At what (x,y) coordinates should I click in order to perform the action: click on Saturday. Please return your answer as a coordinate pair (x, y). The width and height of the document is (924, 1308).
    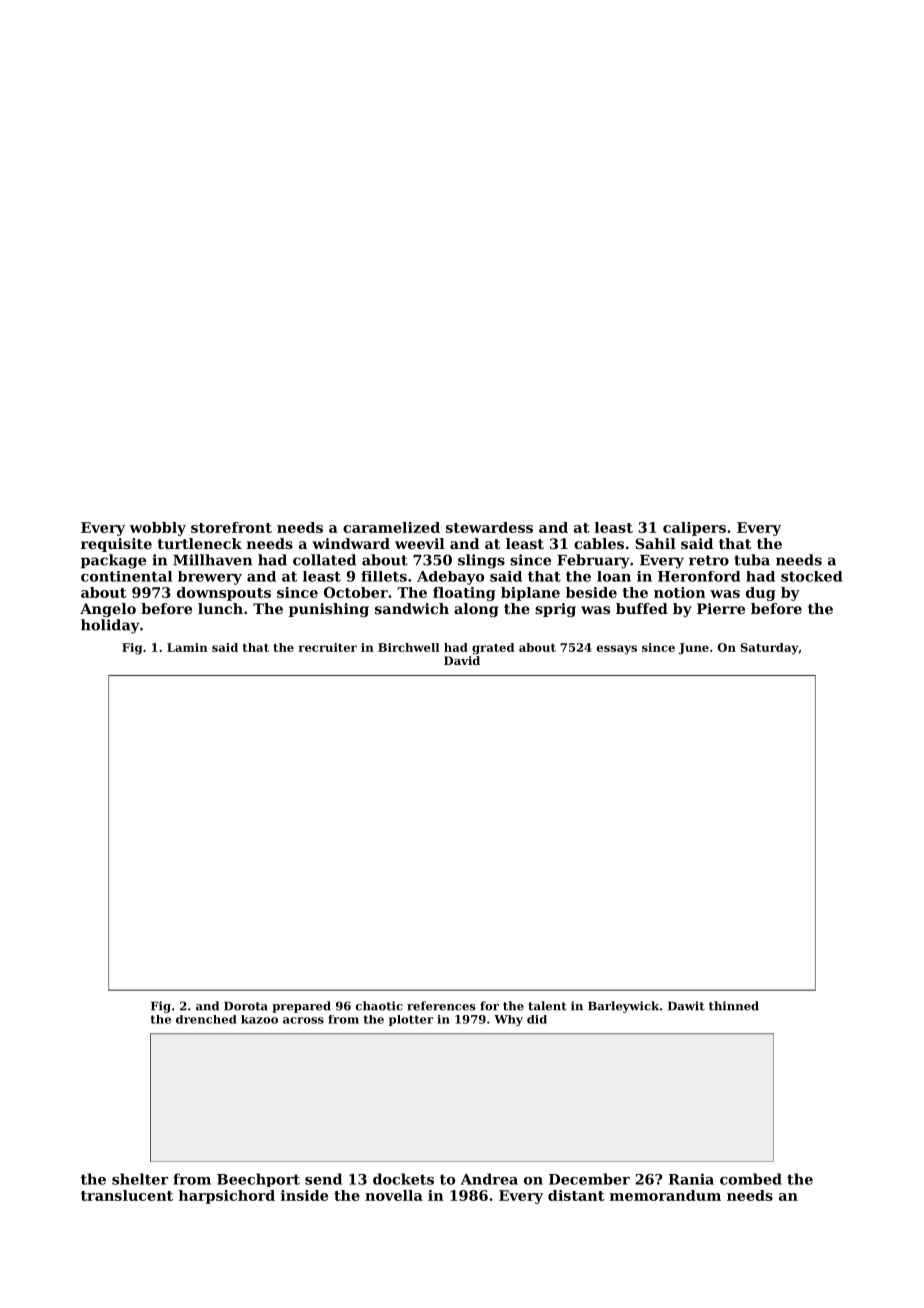
    Looking at the image, I should click on (769, 649).
